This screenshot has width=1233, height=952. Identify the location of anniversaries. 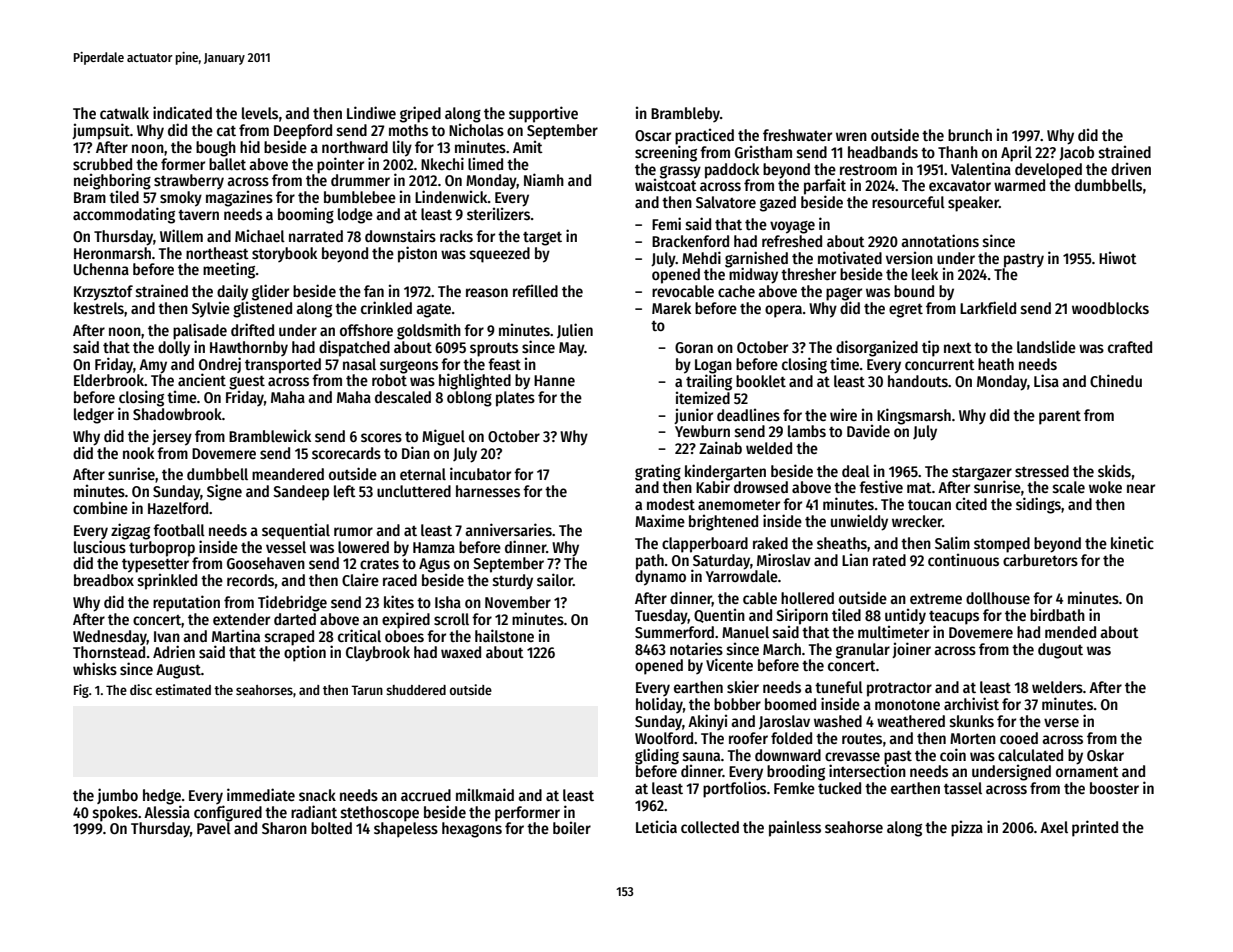
(508, 530).
